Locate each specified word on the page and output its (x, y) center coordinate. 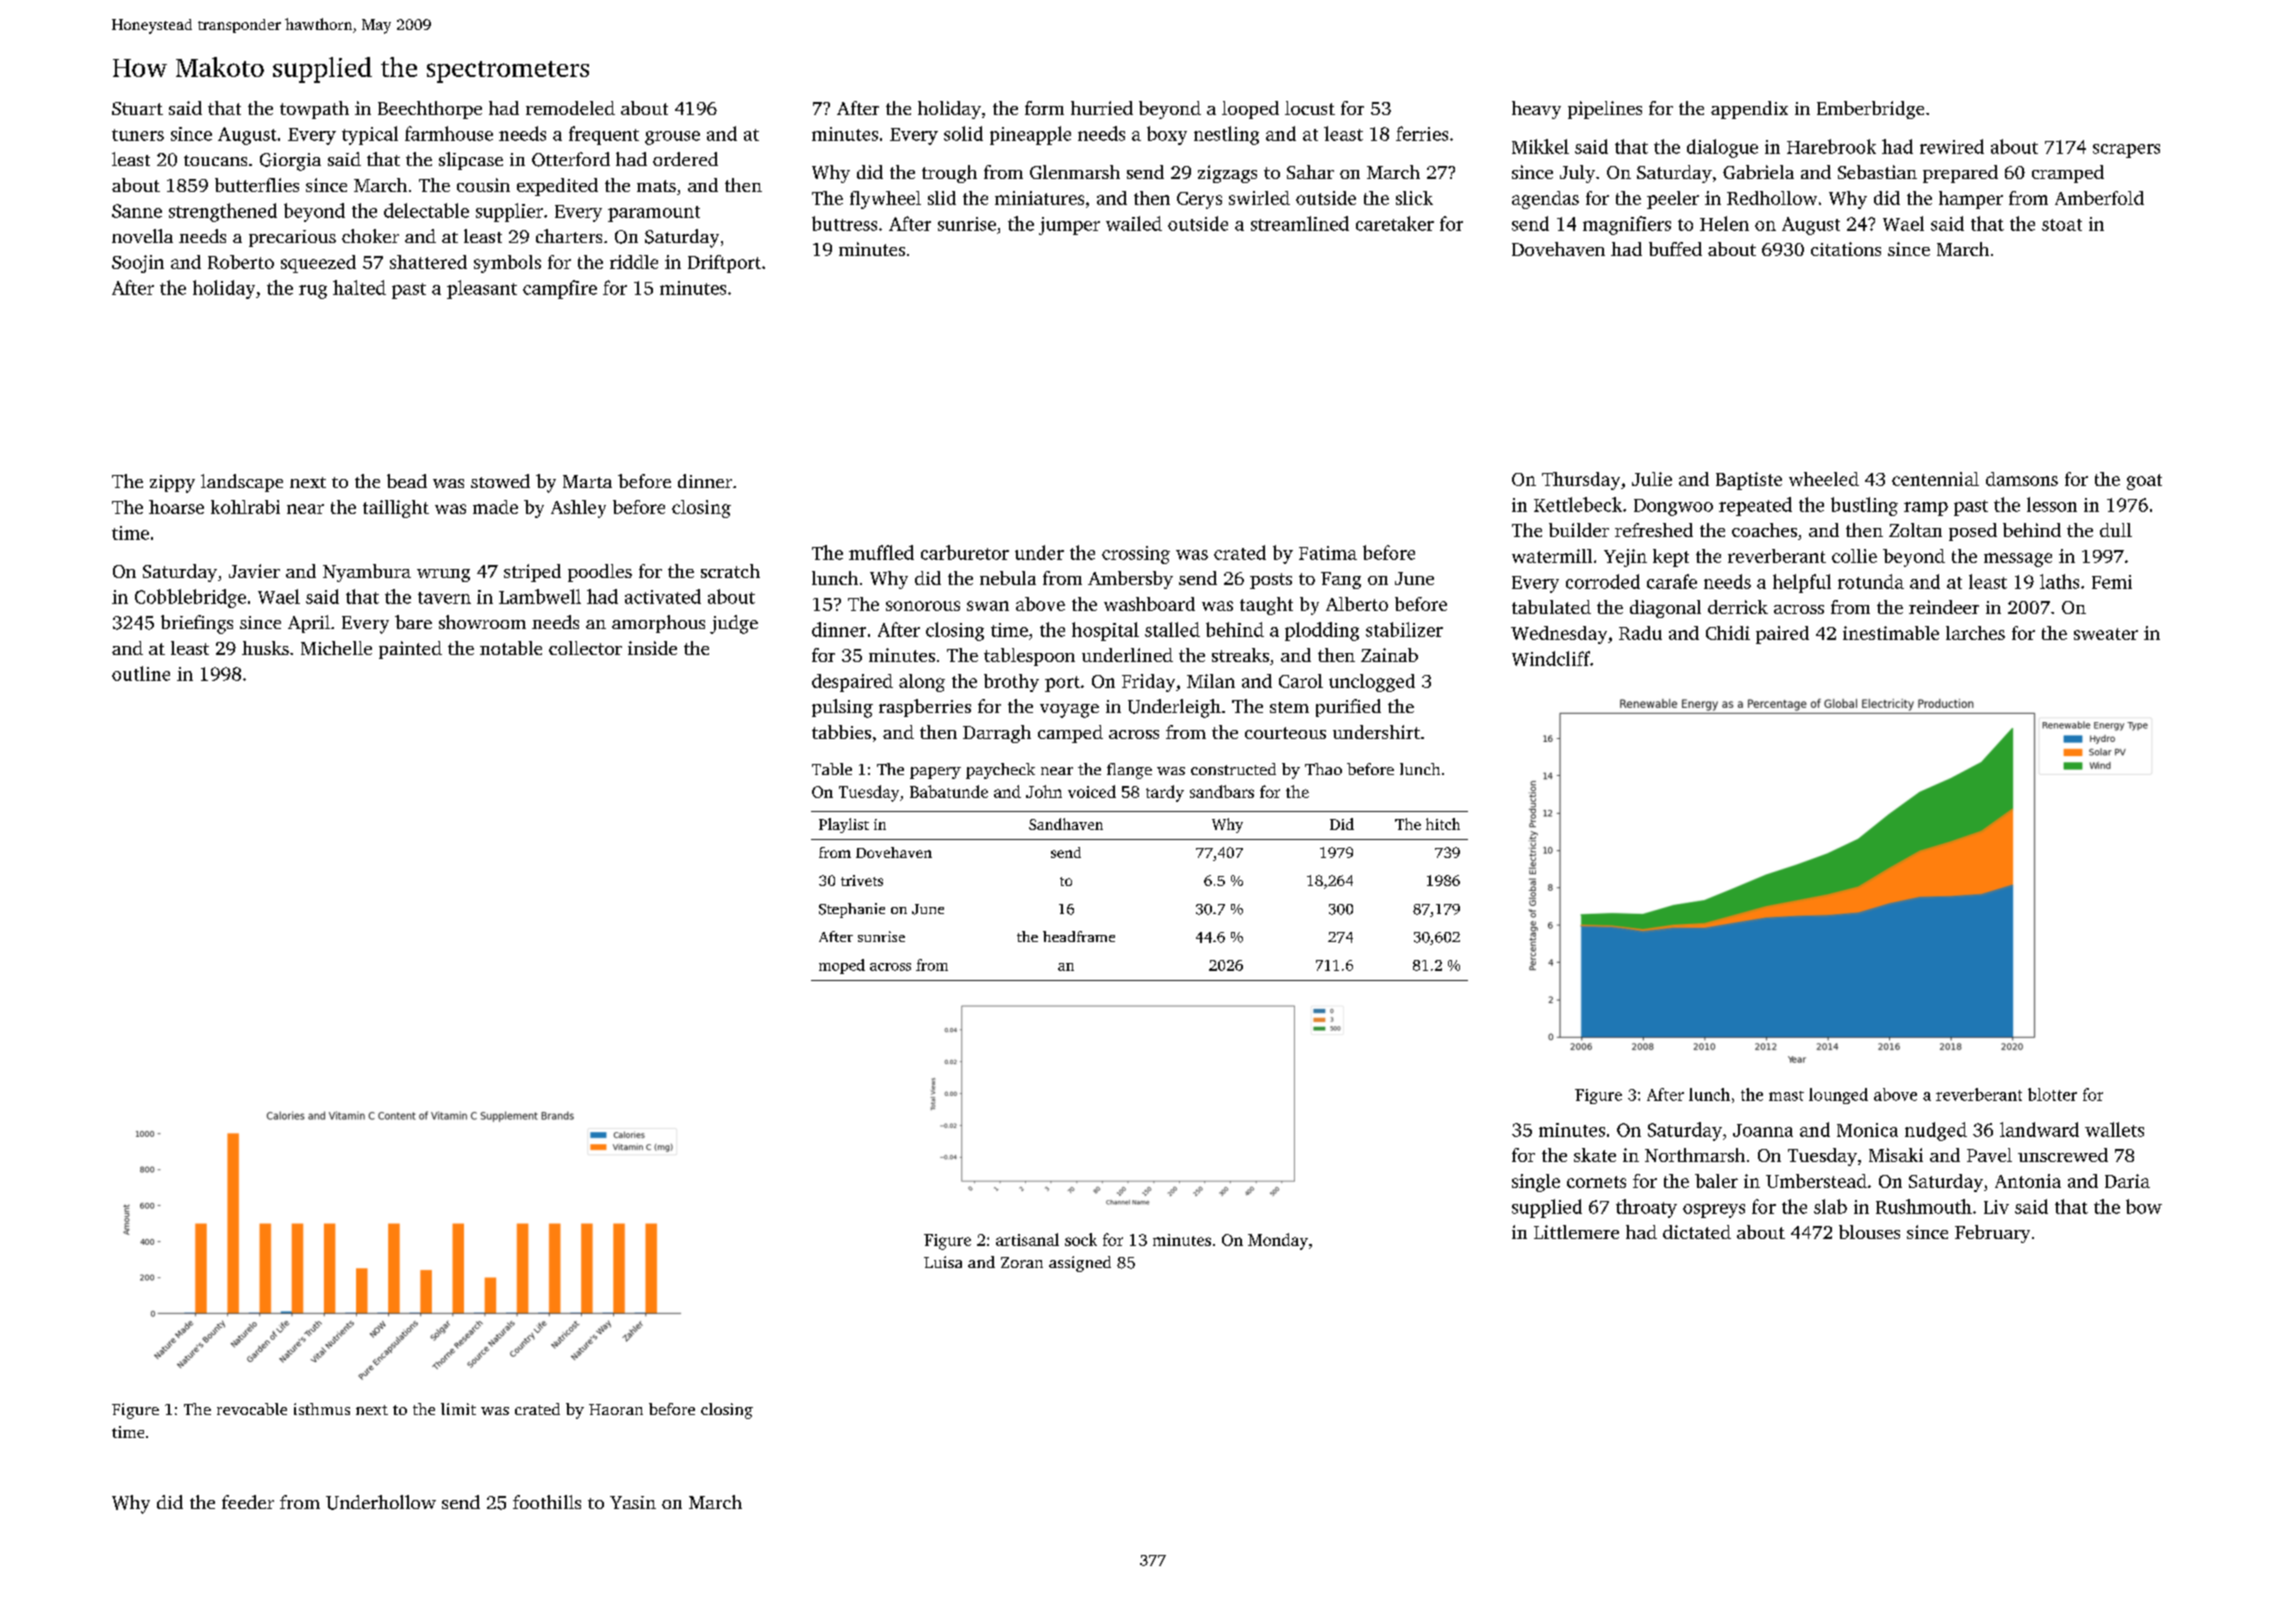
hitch (1443, 824)
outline (141, 673)
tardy (1165, 793)
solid (963, 133)
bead (407, 481)
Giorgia (290, 162)
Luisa (943, 1262)
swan (988, 606)
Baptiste (1749, 481)
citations (1846, 249)
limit (458, 1409)
